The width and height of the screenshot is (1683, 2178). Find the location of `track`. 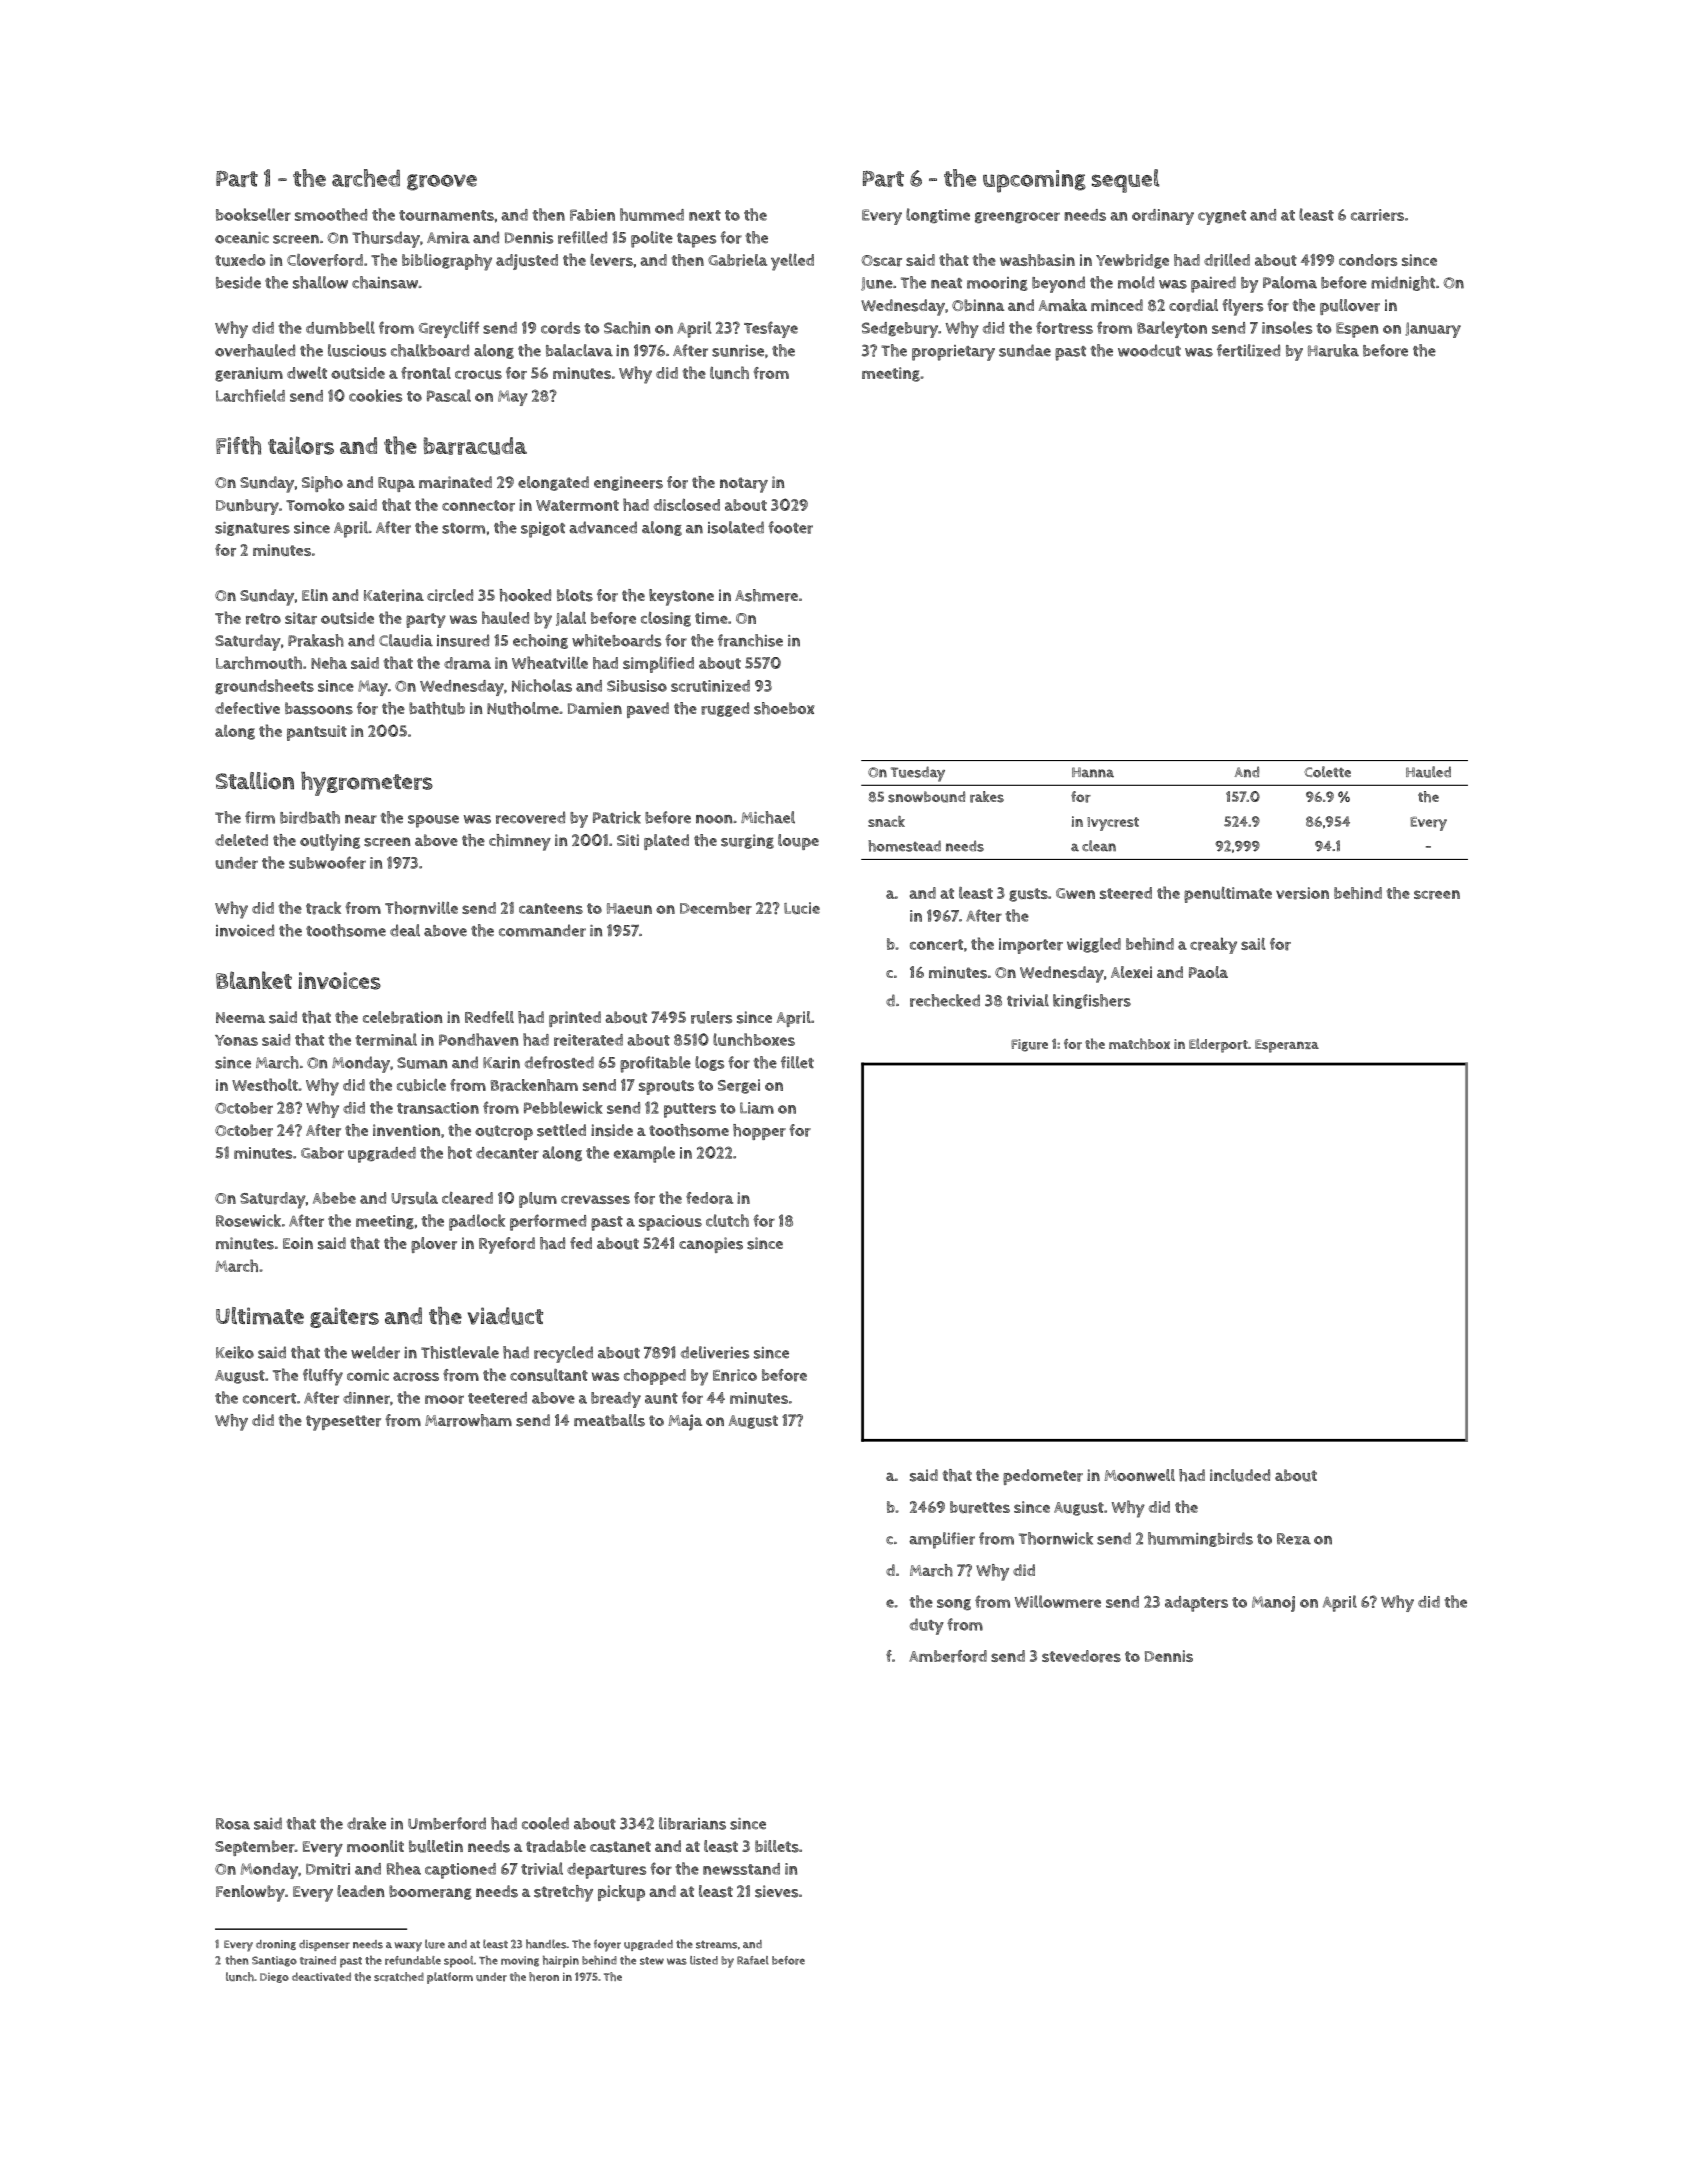

track is located at coordinates (323, 908).
